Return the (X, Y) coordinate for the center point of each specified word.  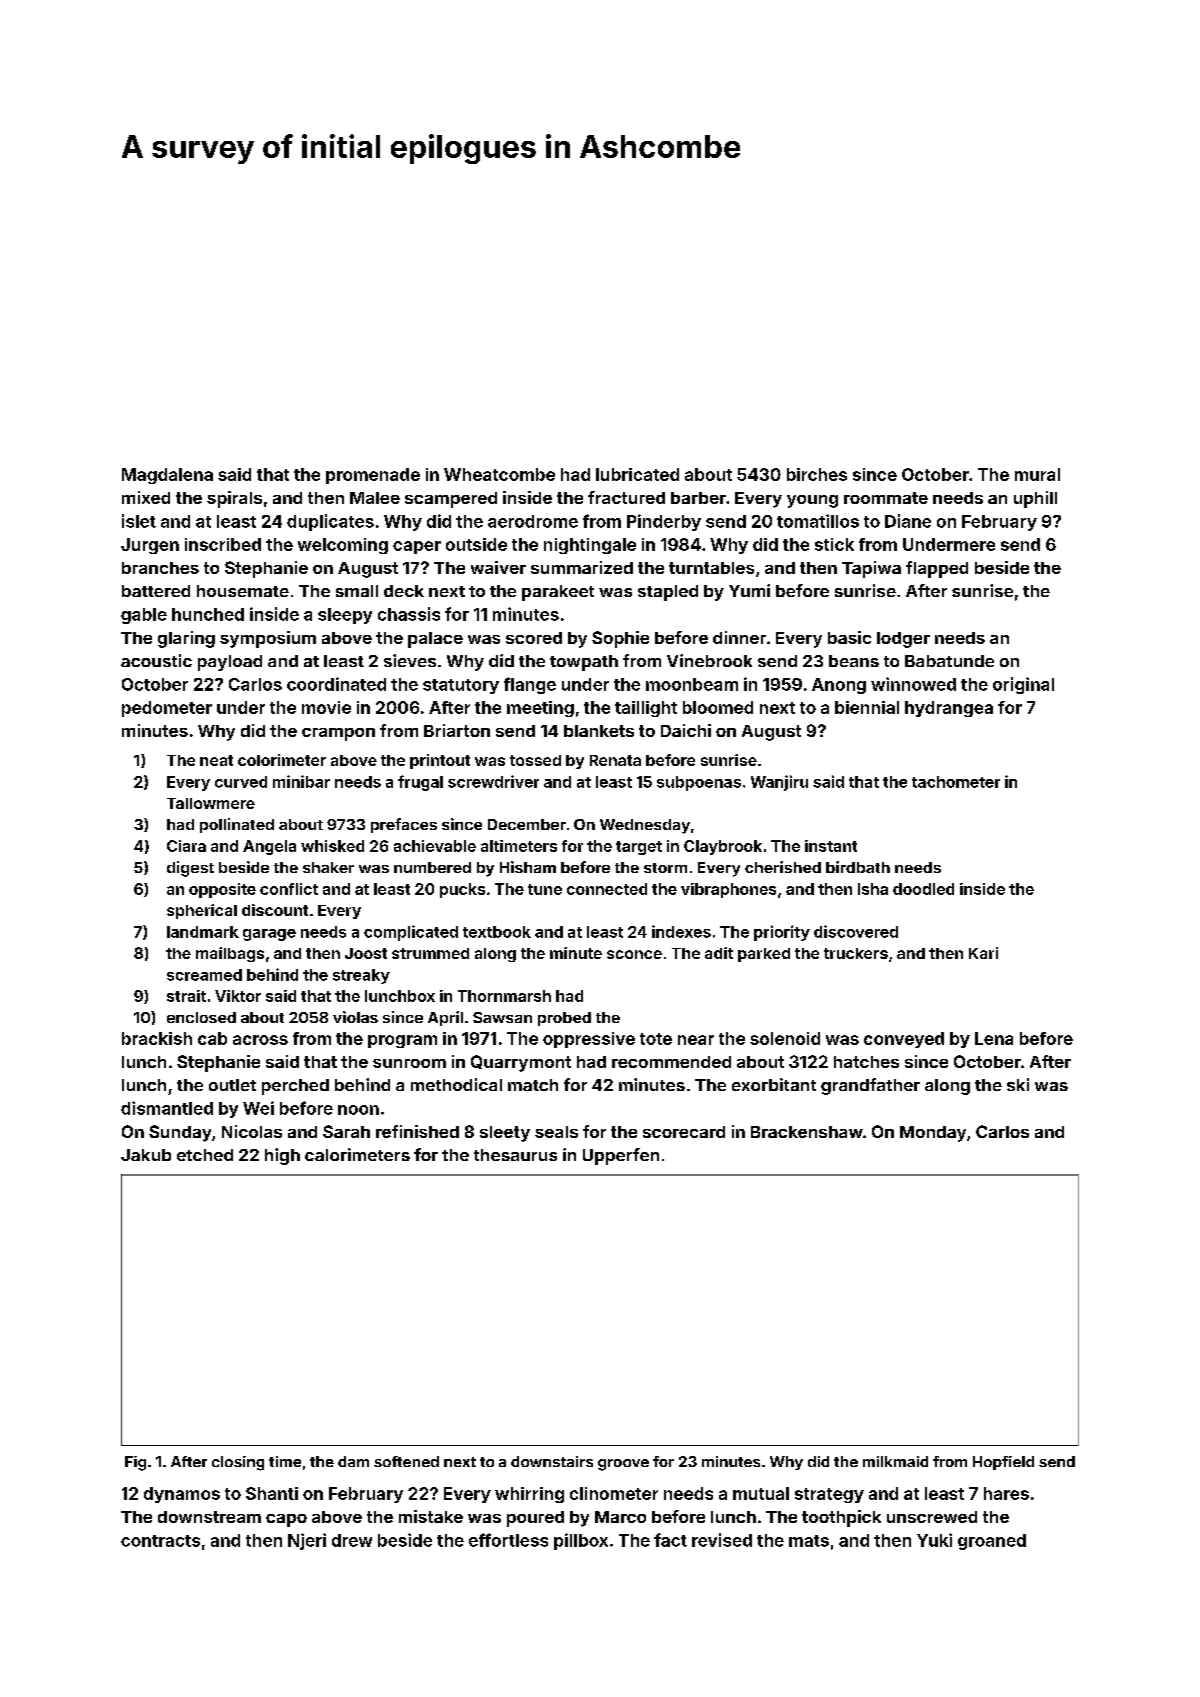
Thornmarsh (504, 996)
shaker (328, 867)
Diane (908, 521)
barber (698, 498)
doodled (923, 889)
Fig (135, 1463)
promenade (373, 476)
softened (406, 1461)
